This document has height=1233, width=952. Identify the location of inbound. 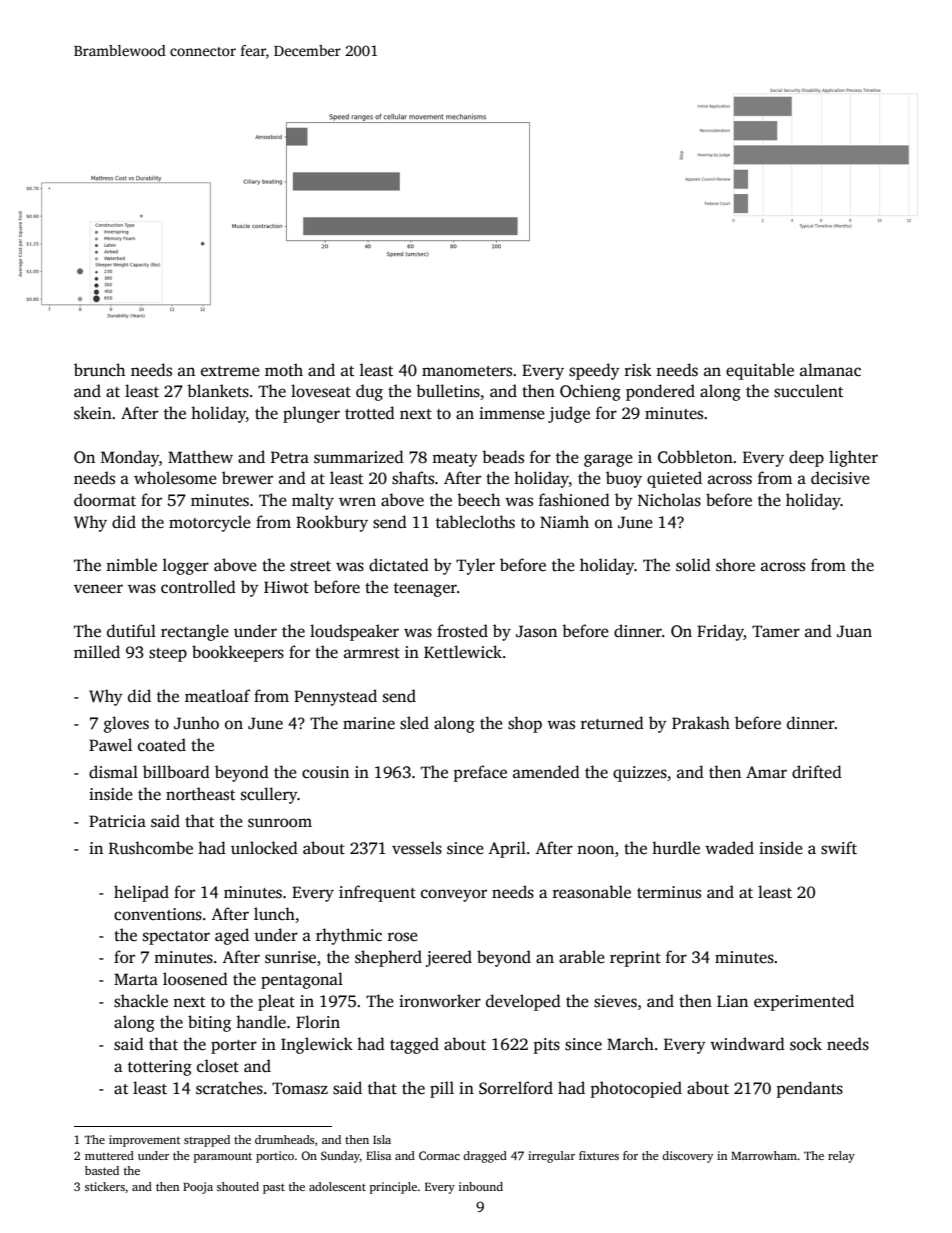
(481, 1186).
